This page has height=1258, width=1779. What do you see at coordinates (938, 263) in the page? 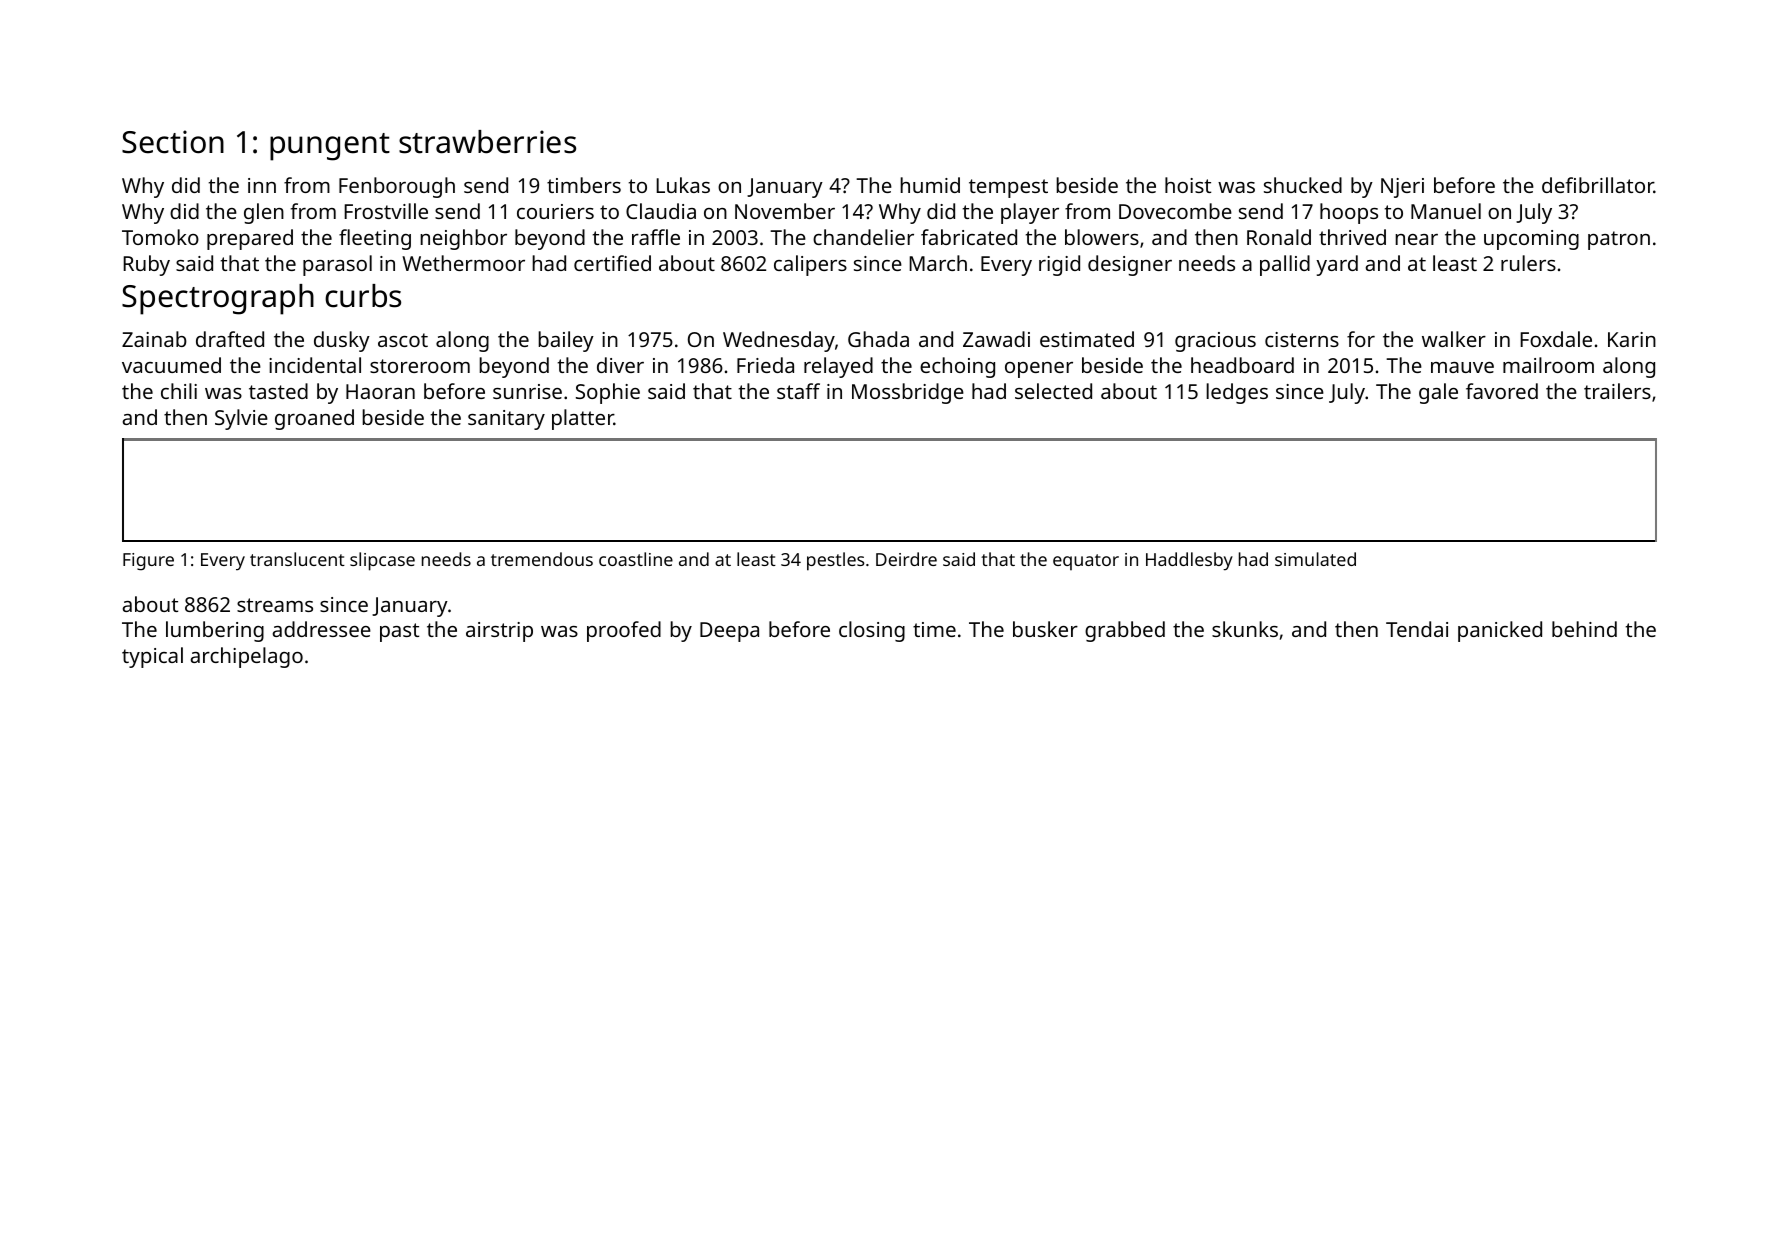
I see `March` at bounding box center [938, 263].
